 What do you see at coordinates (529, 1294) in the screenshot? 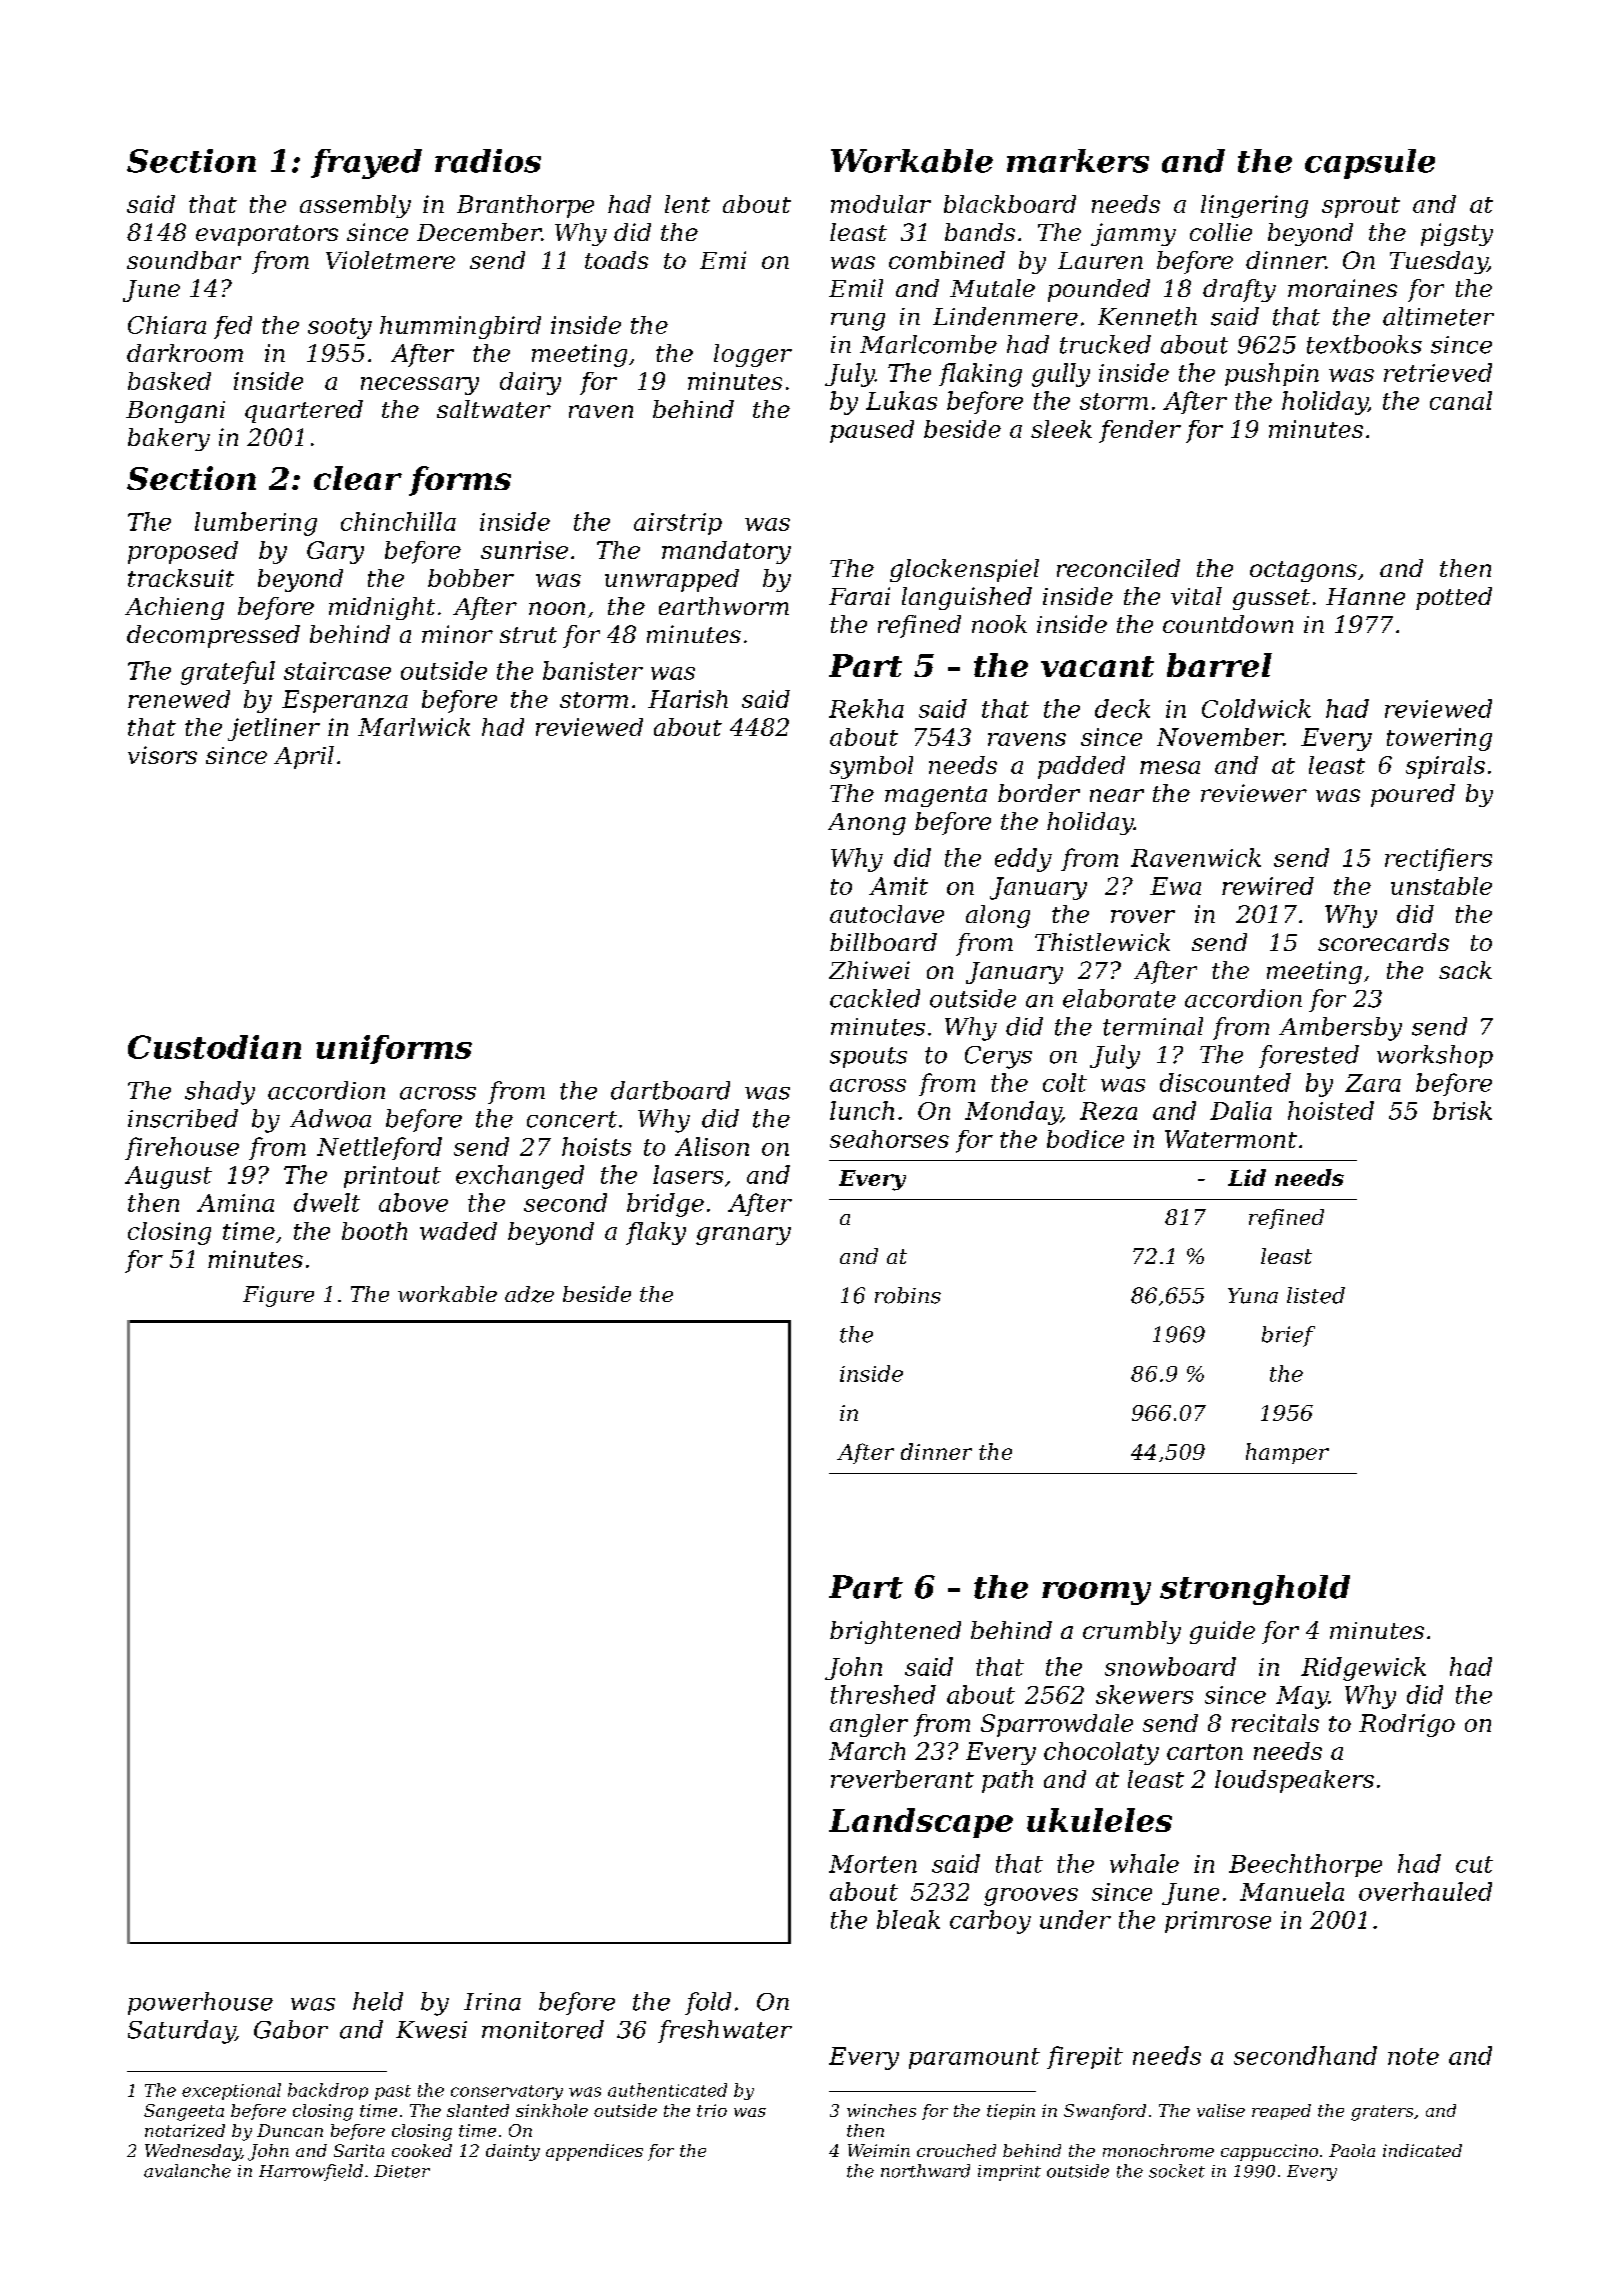
I see `adze` at bounding box center [529, 1294].
